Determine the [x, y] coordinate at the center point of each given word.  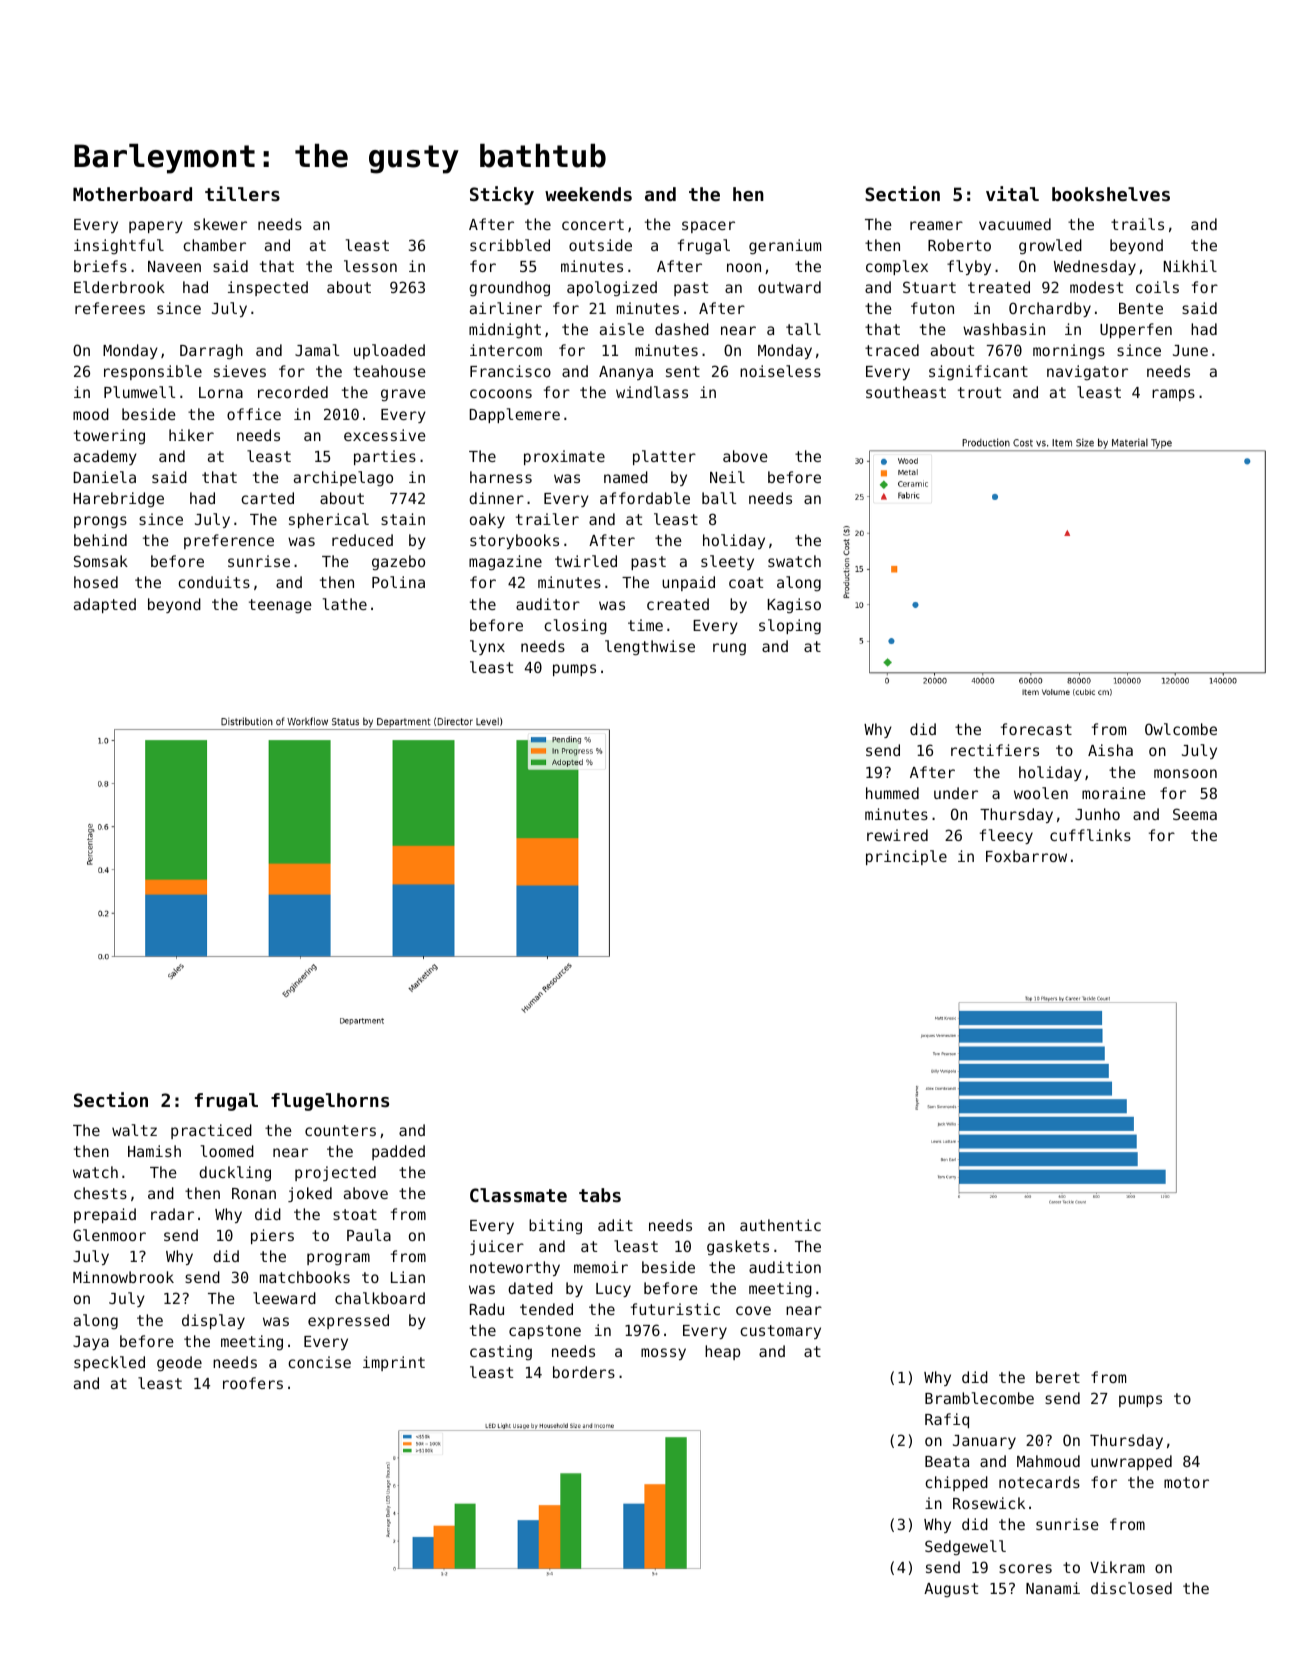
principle [906, 857]
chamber [214, 245]
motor [1186, 1482]
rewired [897, 835]
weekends [588, 194]
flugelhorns [330, 1102]
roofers [253, 1383]
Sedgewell [965, 1547]
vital [1012, 193]
